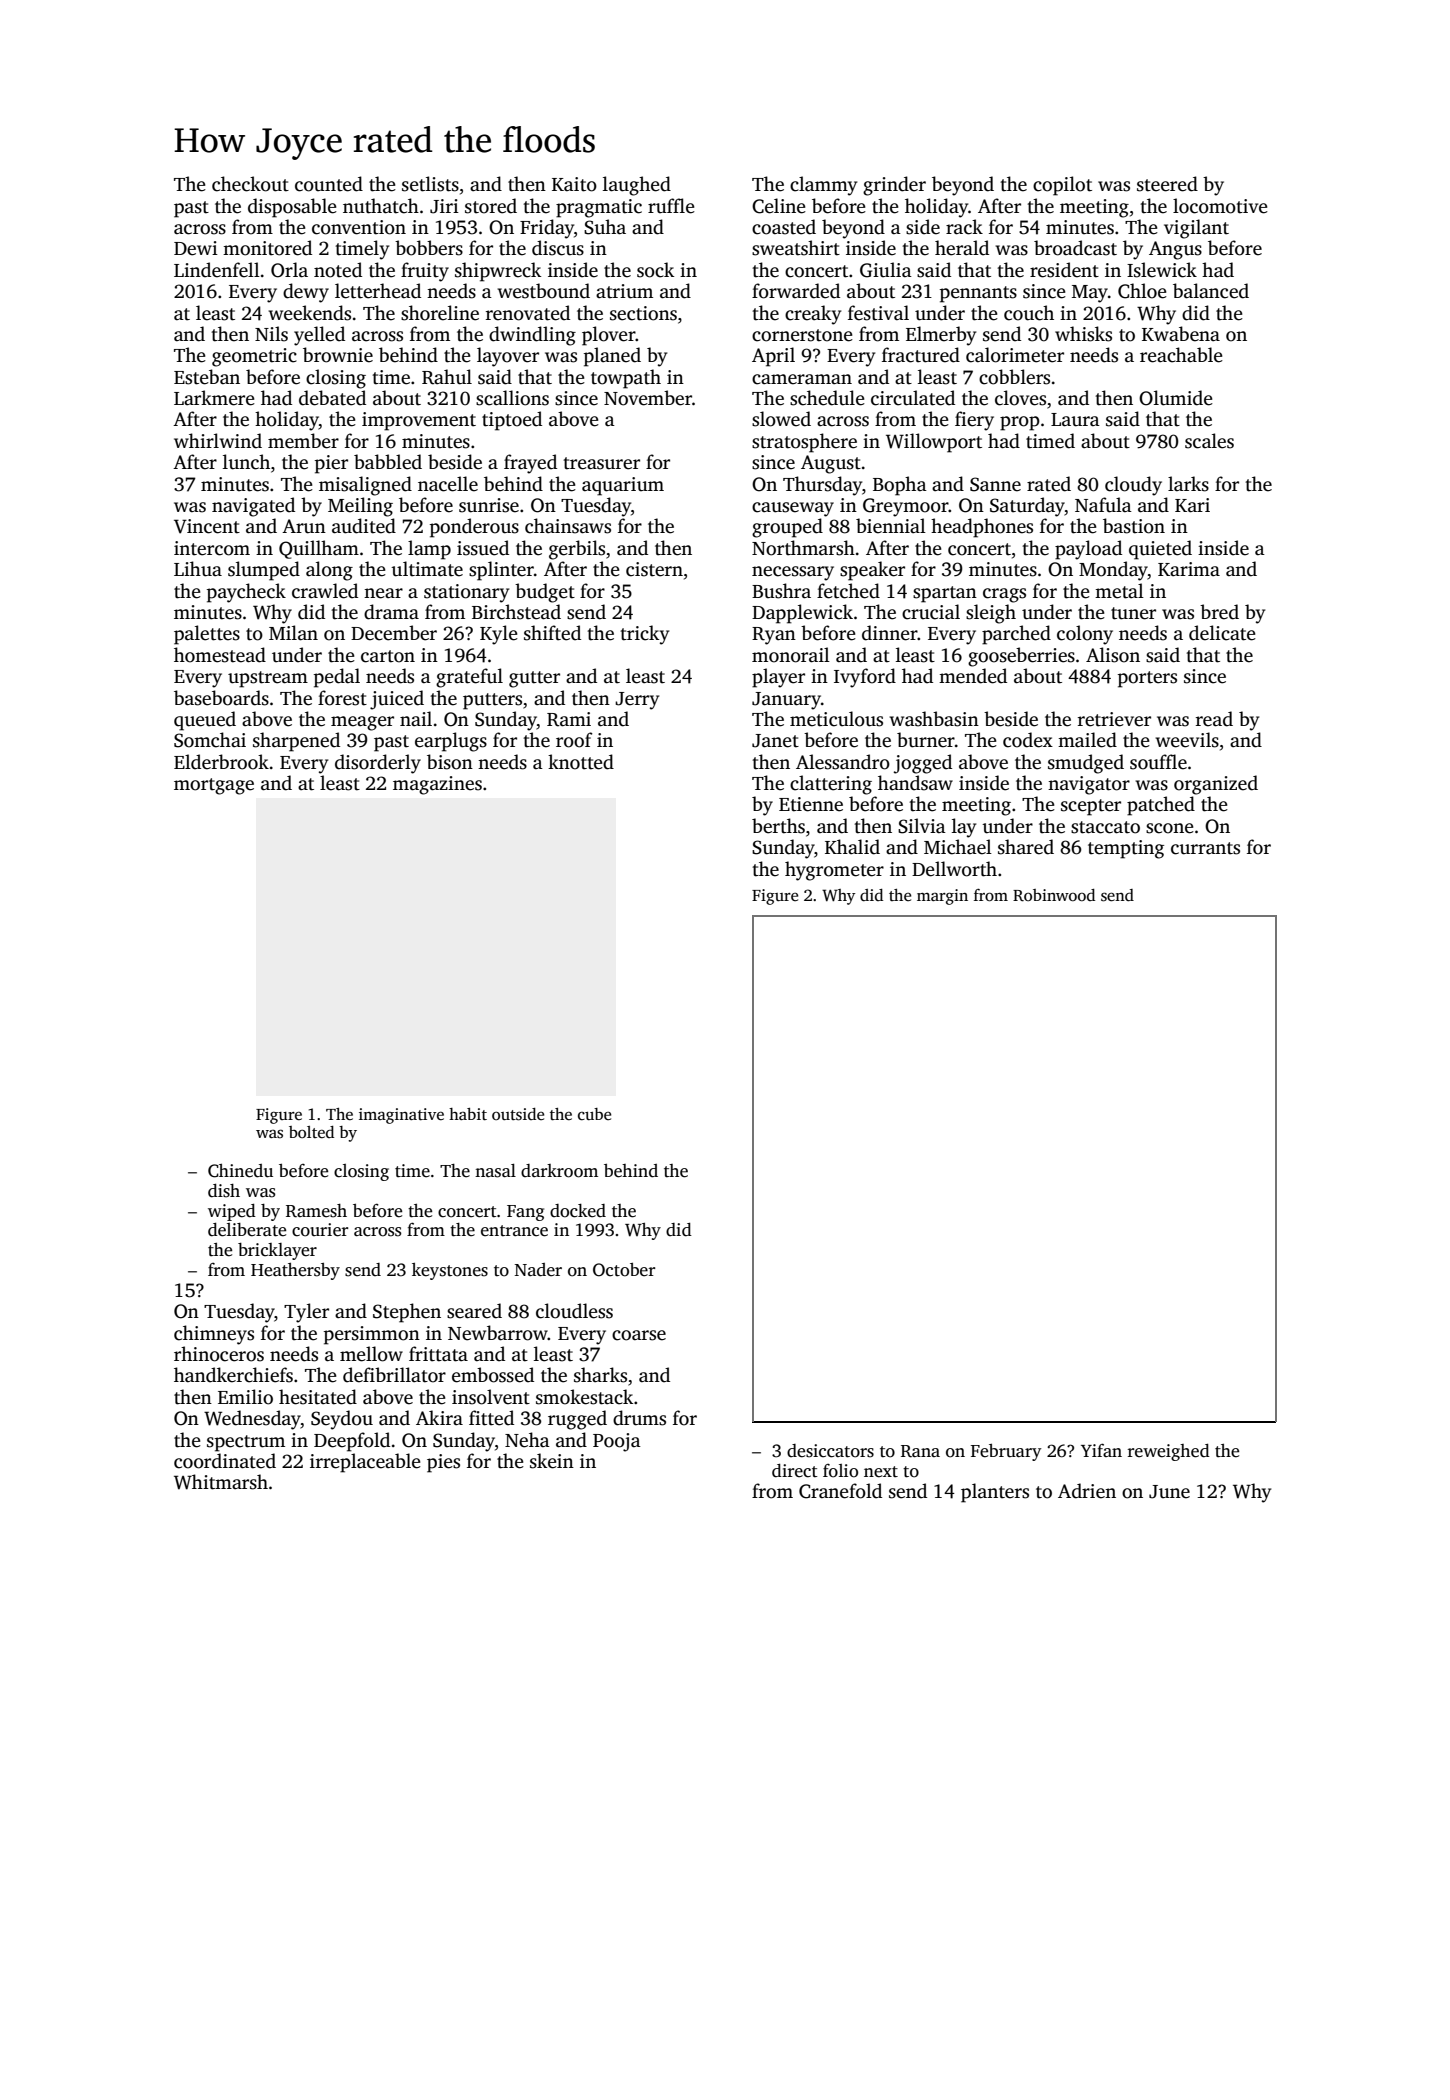 The image size is (1450, 2100). Describe the element at coordinates (1205, 848) in the image. I see `currants` at that location.
